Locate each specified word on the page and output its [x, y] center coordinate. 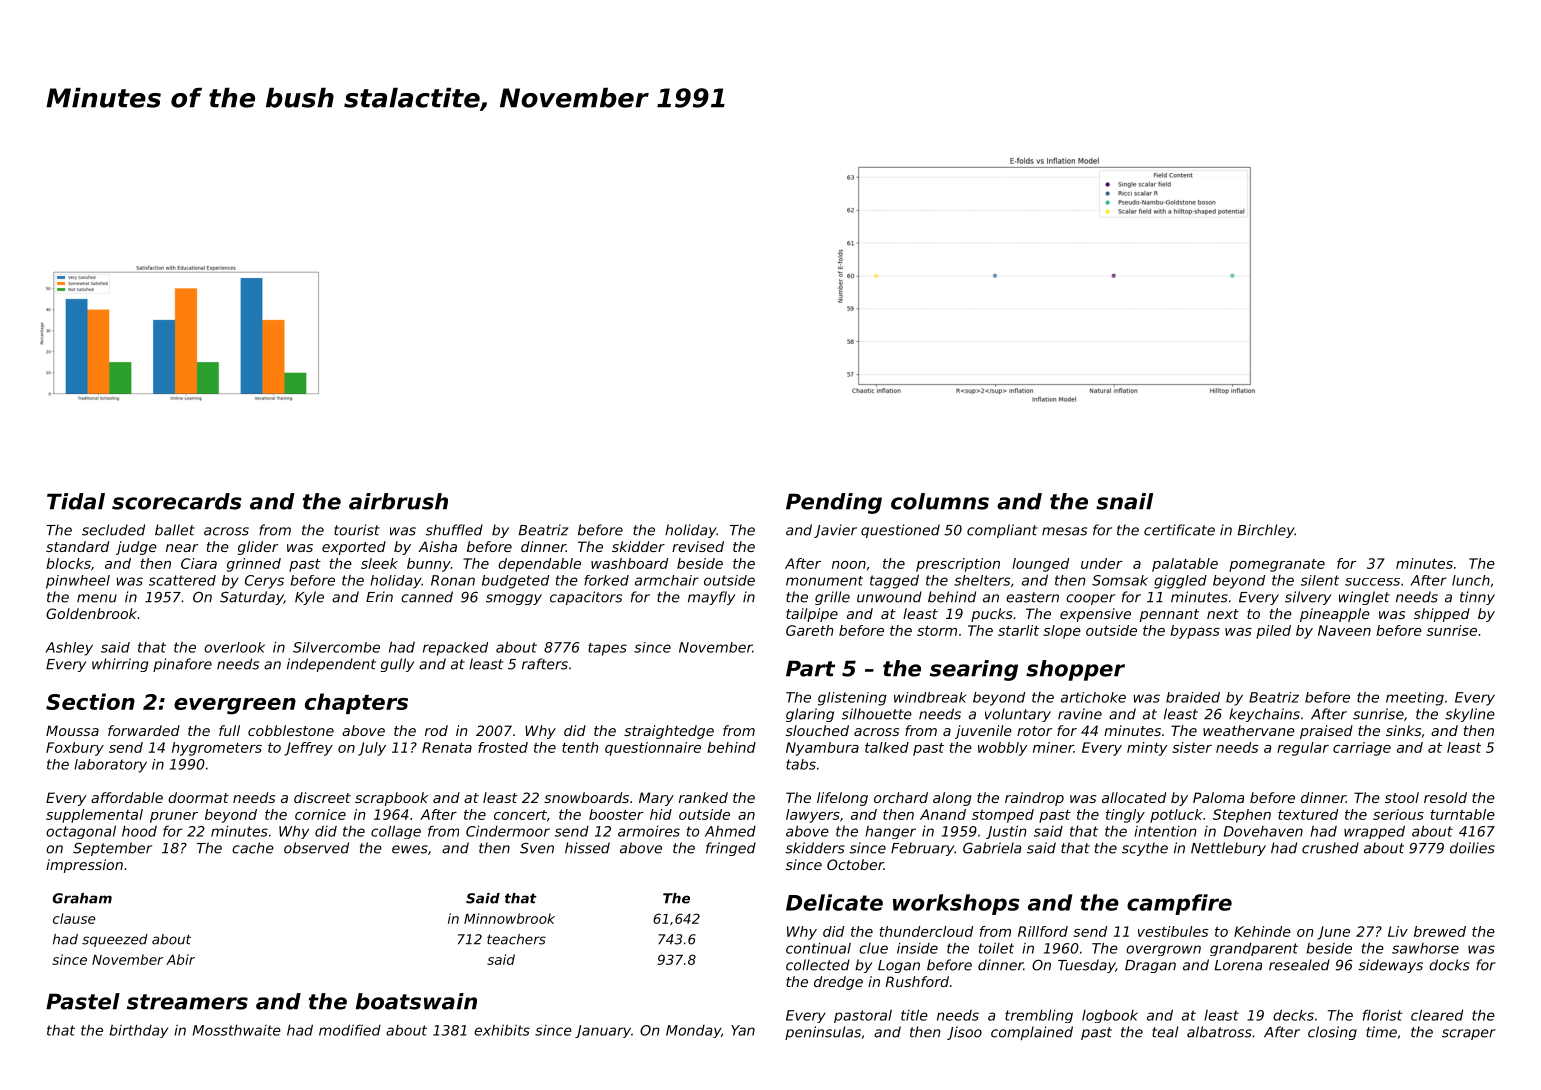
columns [940, 501]
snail [1124, 501]
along [952, 799]
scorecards [177, 501]
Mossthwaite [237, 1030]
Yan [743, 1030]
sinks [1403, 730]
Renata [447, 747]
